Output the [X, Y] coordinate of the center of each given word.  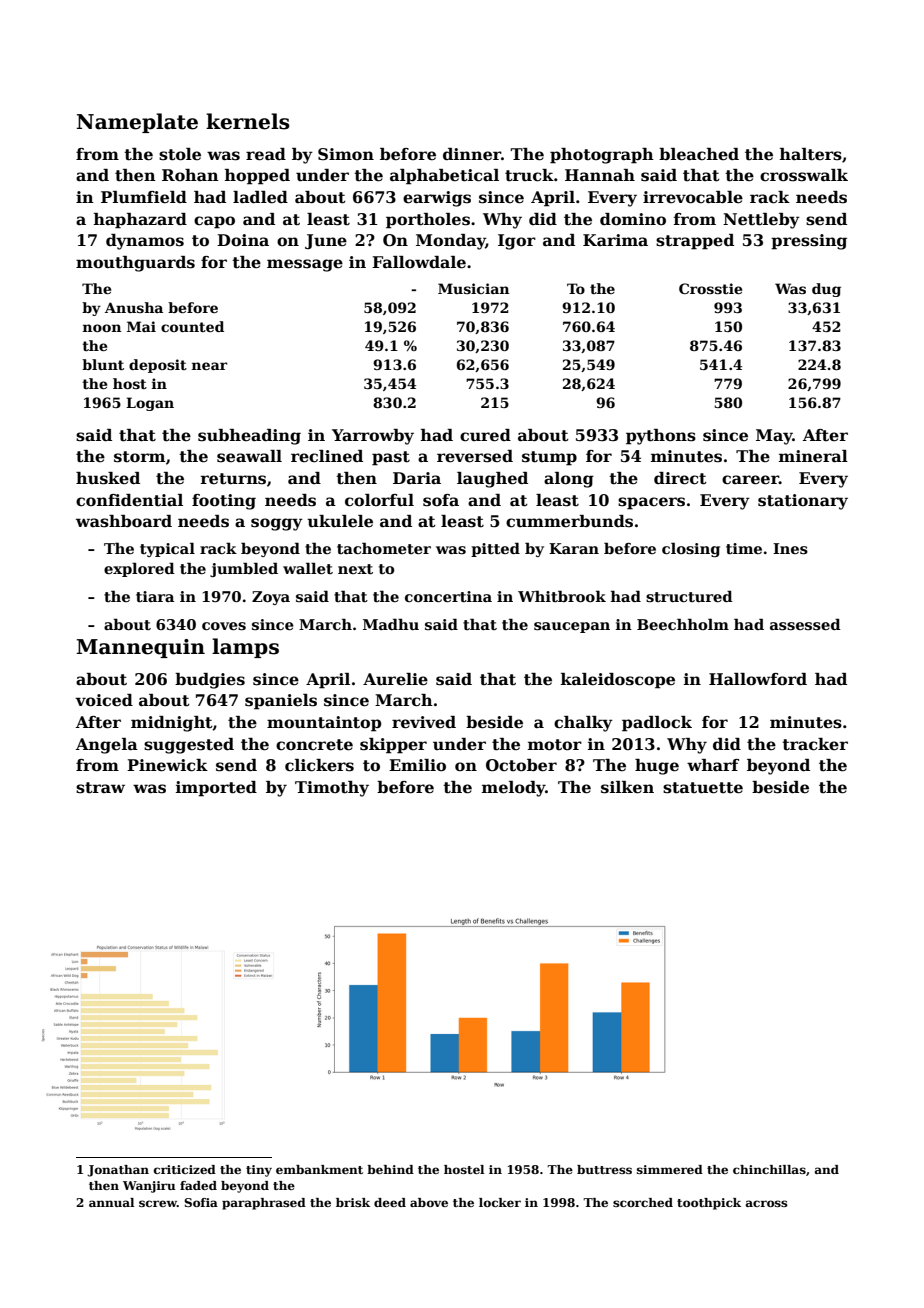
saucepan [572, 627]
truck [529, 175]
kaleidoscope [618, 681]
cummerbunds [569, 521]
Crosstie [710, 288]
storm [139, 457]
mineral [813, 456]
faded [198, 1185]
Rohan [190, 175]
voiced [104, 700]
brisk [353, 1202]
